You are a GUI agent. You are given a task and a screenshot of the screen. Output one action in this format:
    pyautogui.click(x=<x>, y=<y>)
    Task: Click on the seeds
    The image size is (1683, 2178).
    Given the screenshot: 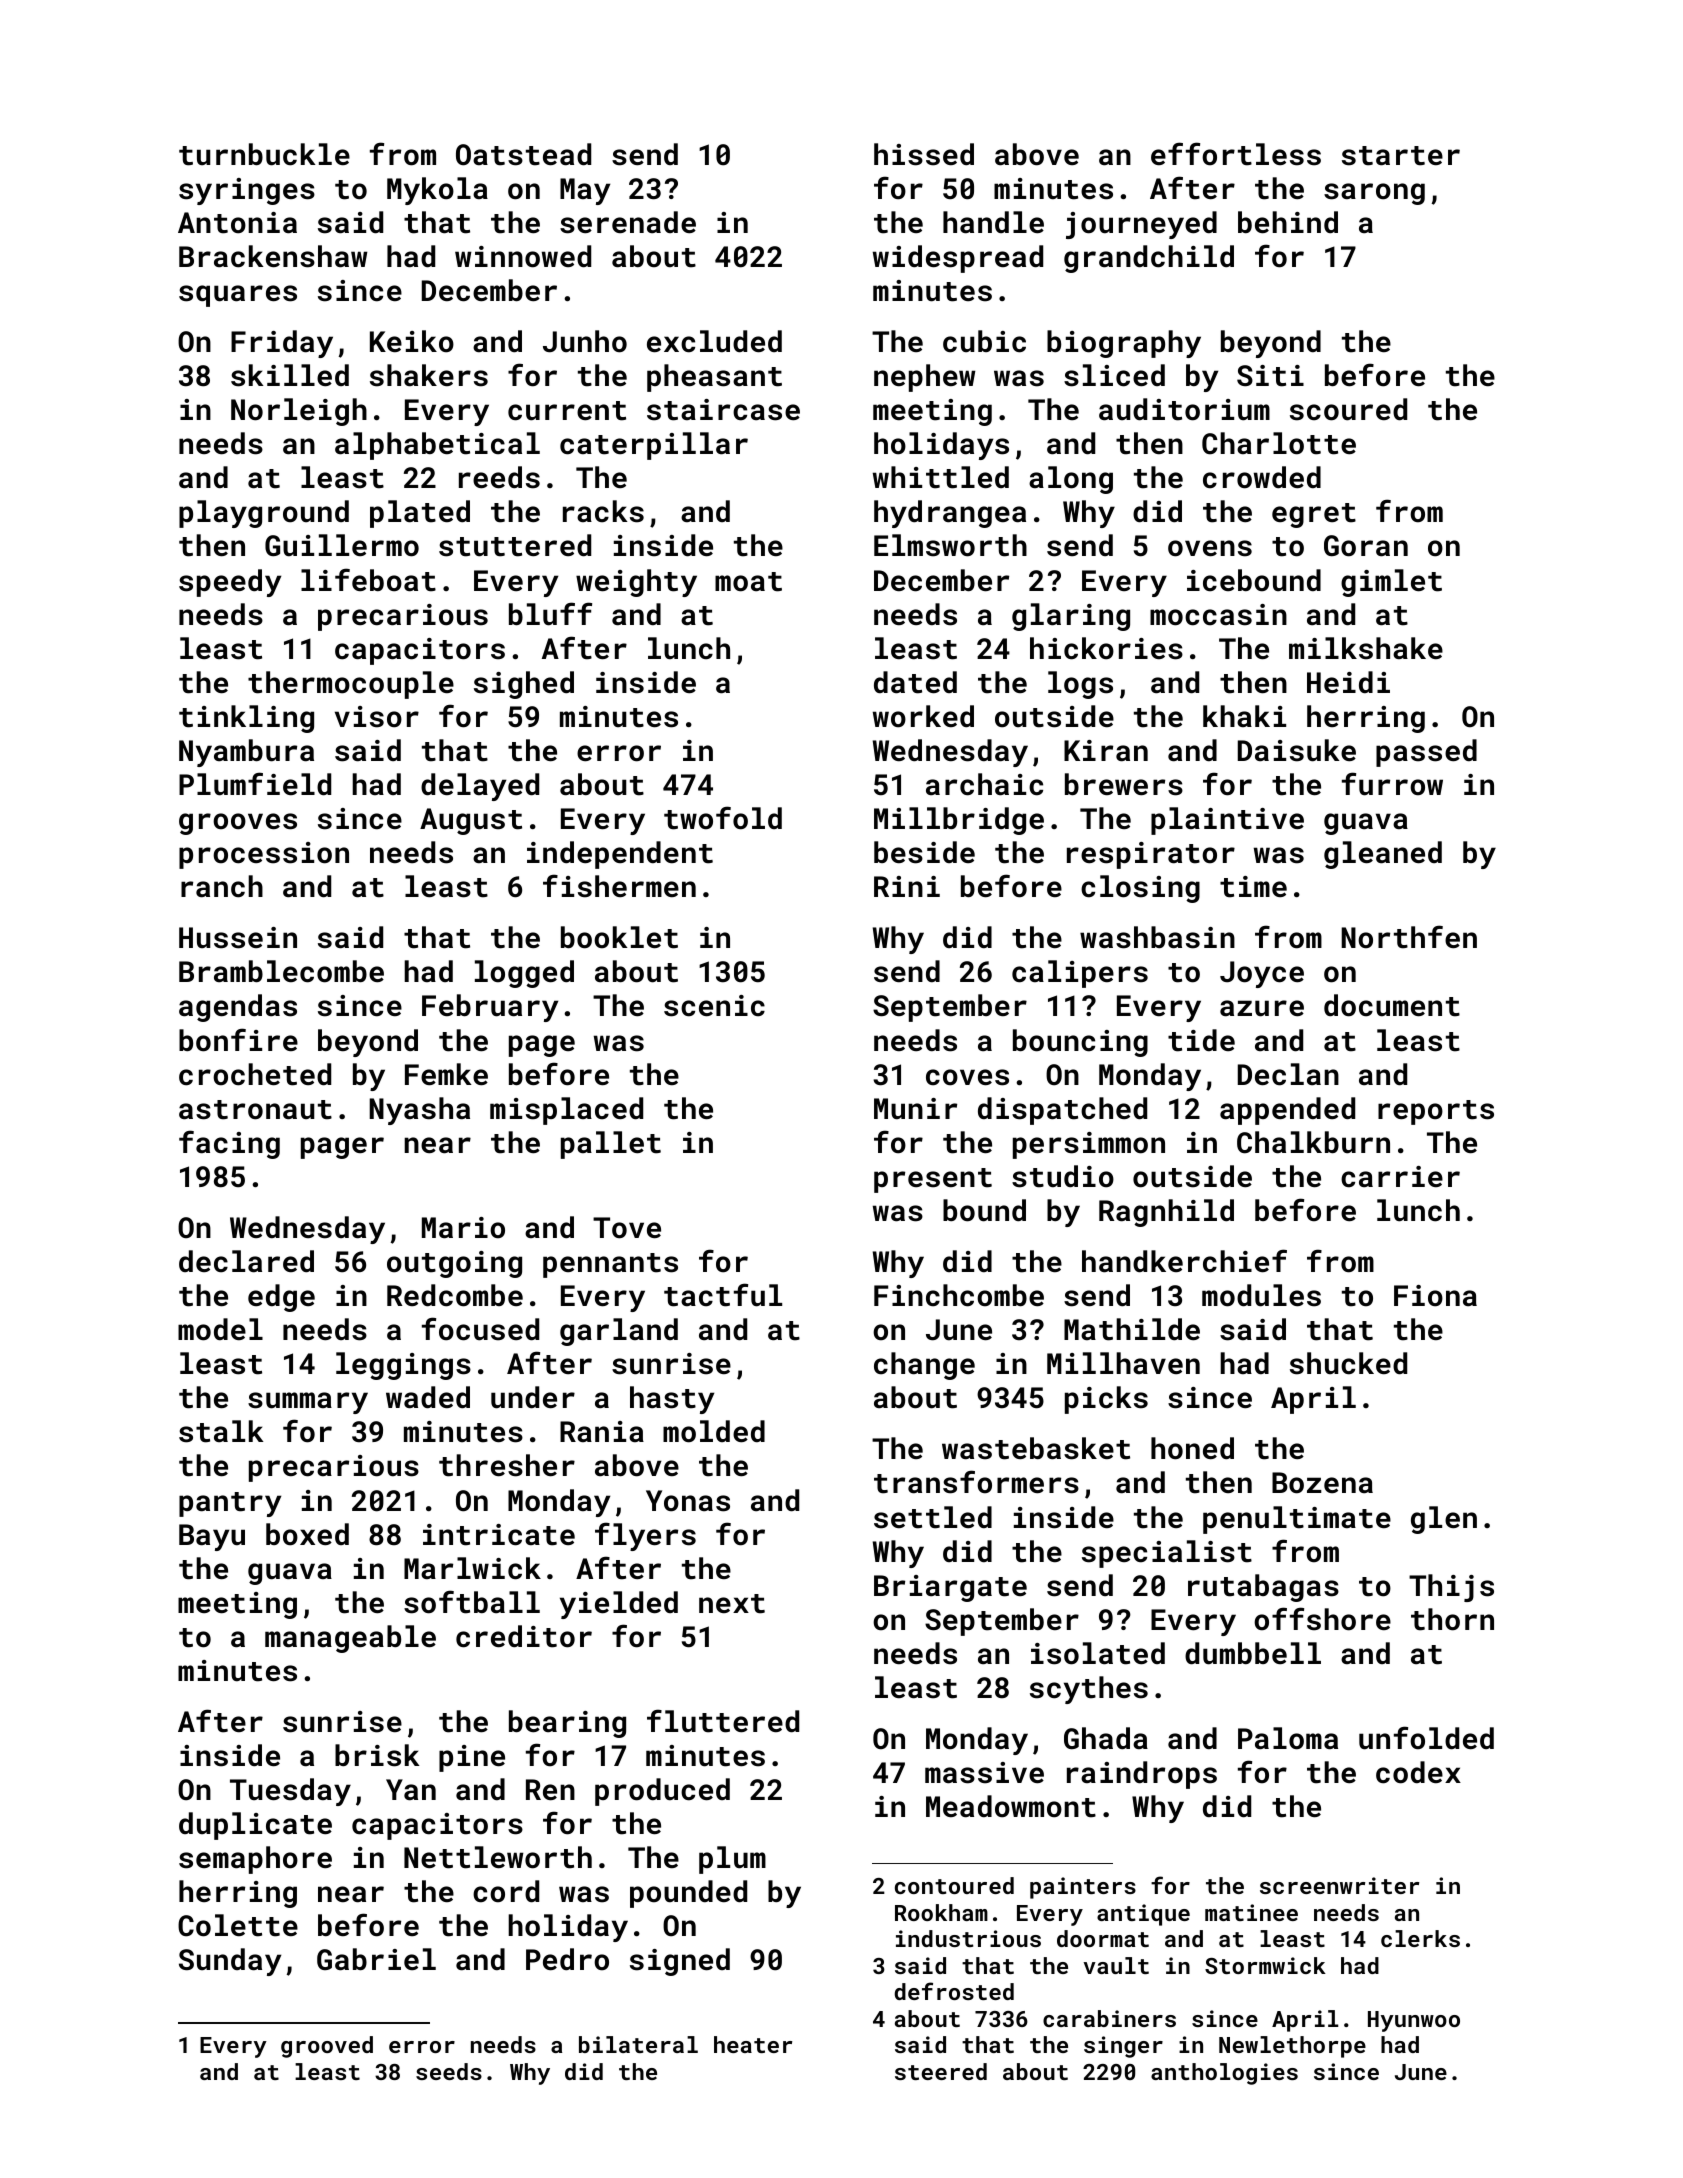 What is the action you would take?
    pyautogui.click(x=449, y=2071)
